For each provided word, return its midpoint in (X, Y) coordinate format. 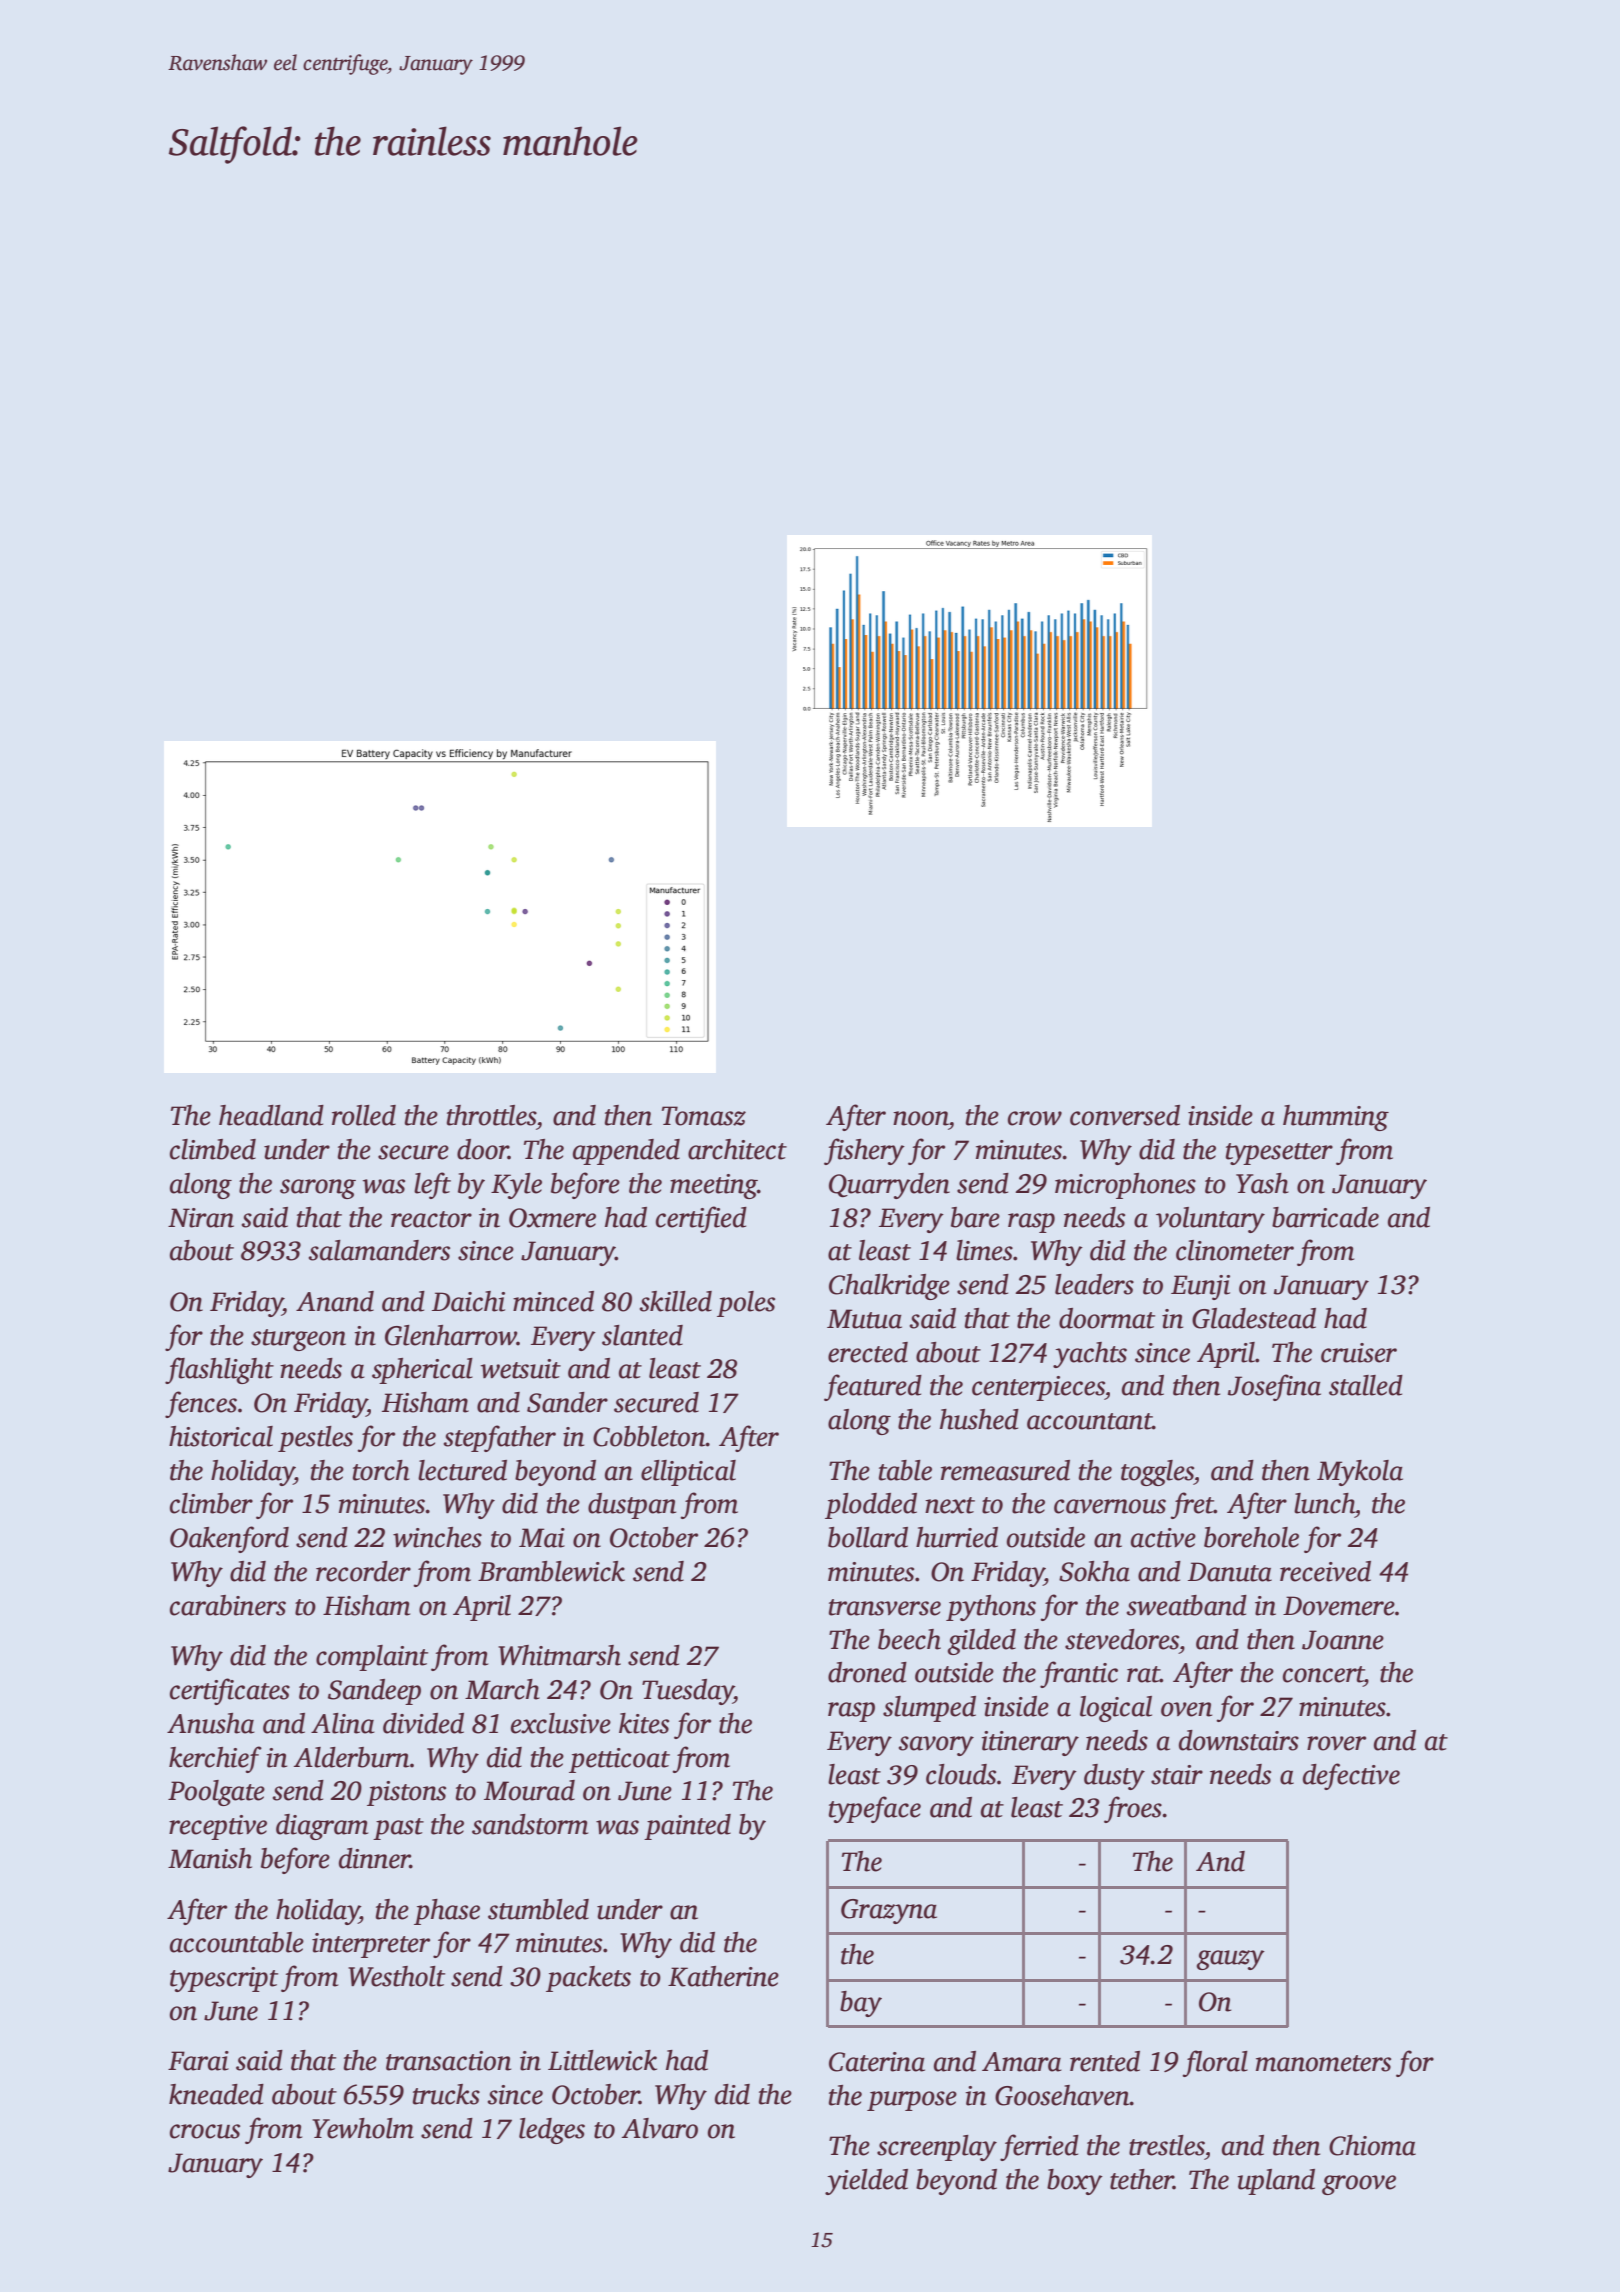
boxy (1075, 2182)
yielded (866, 2182)
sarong (318, 1189)
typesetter (1279, 1154)
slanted (642, 1335)
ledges (552, 2131)
